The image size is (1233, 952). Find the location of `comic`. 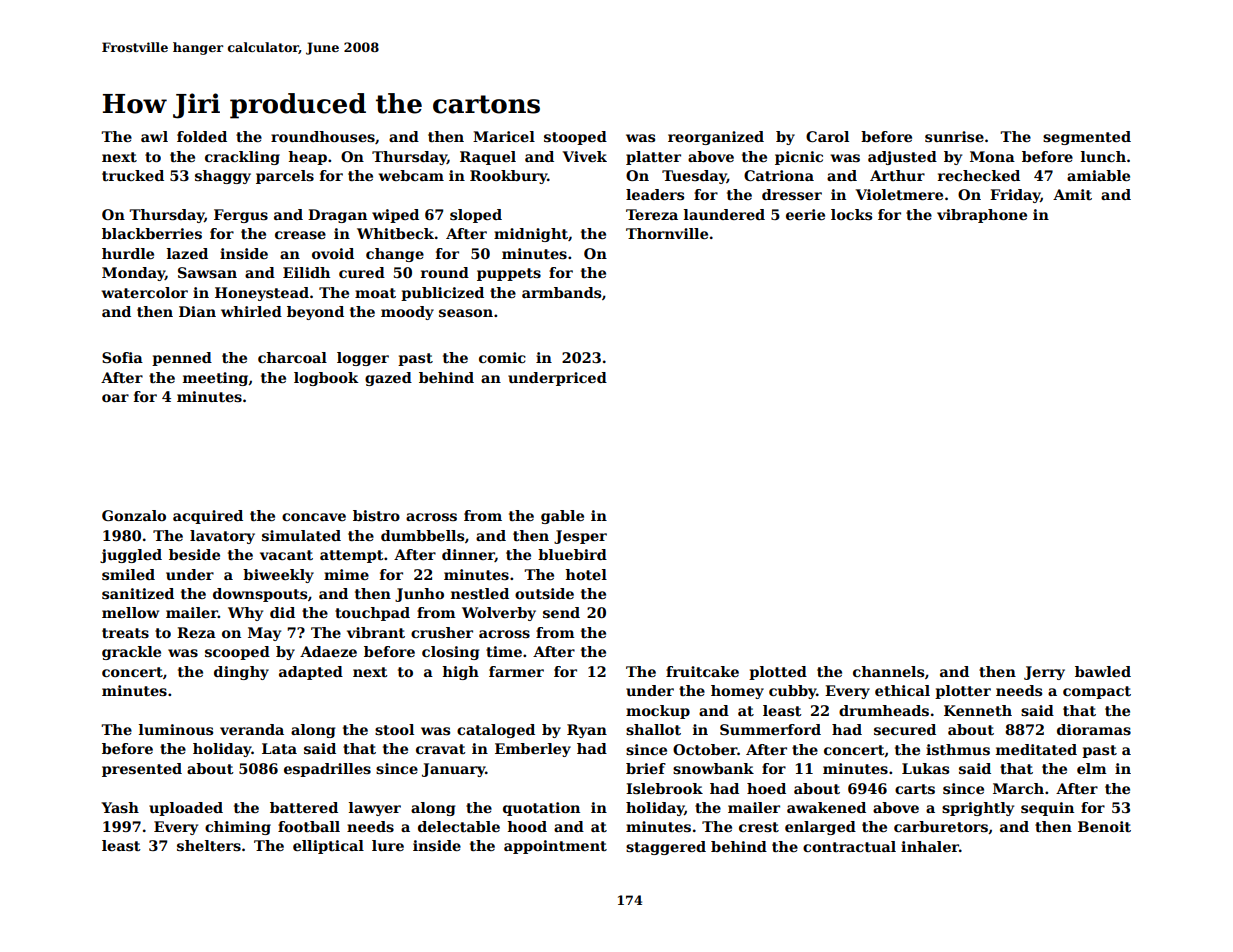

comic is located at coordinates (502, 357).
